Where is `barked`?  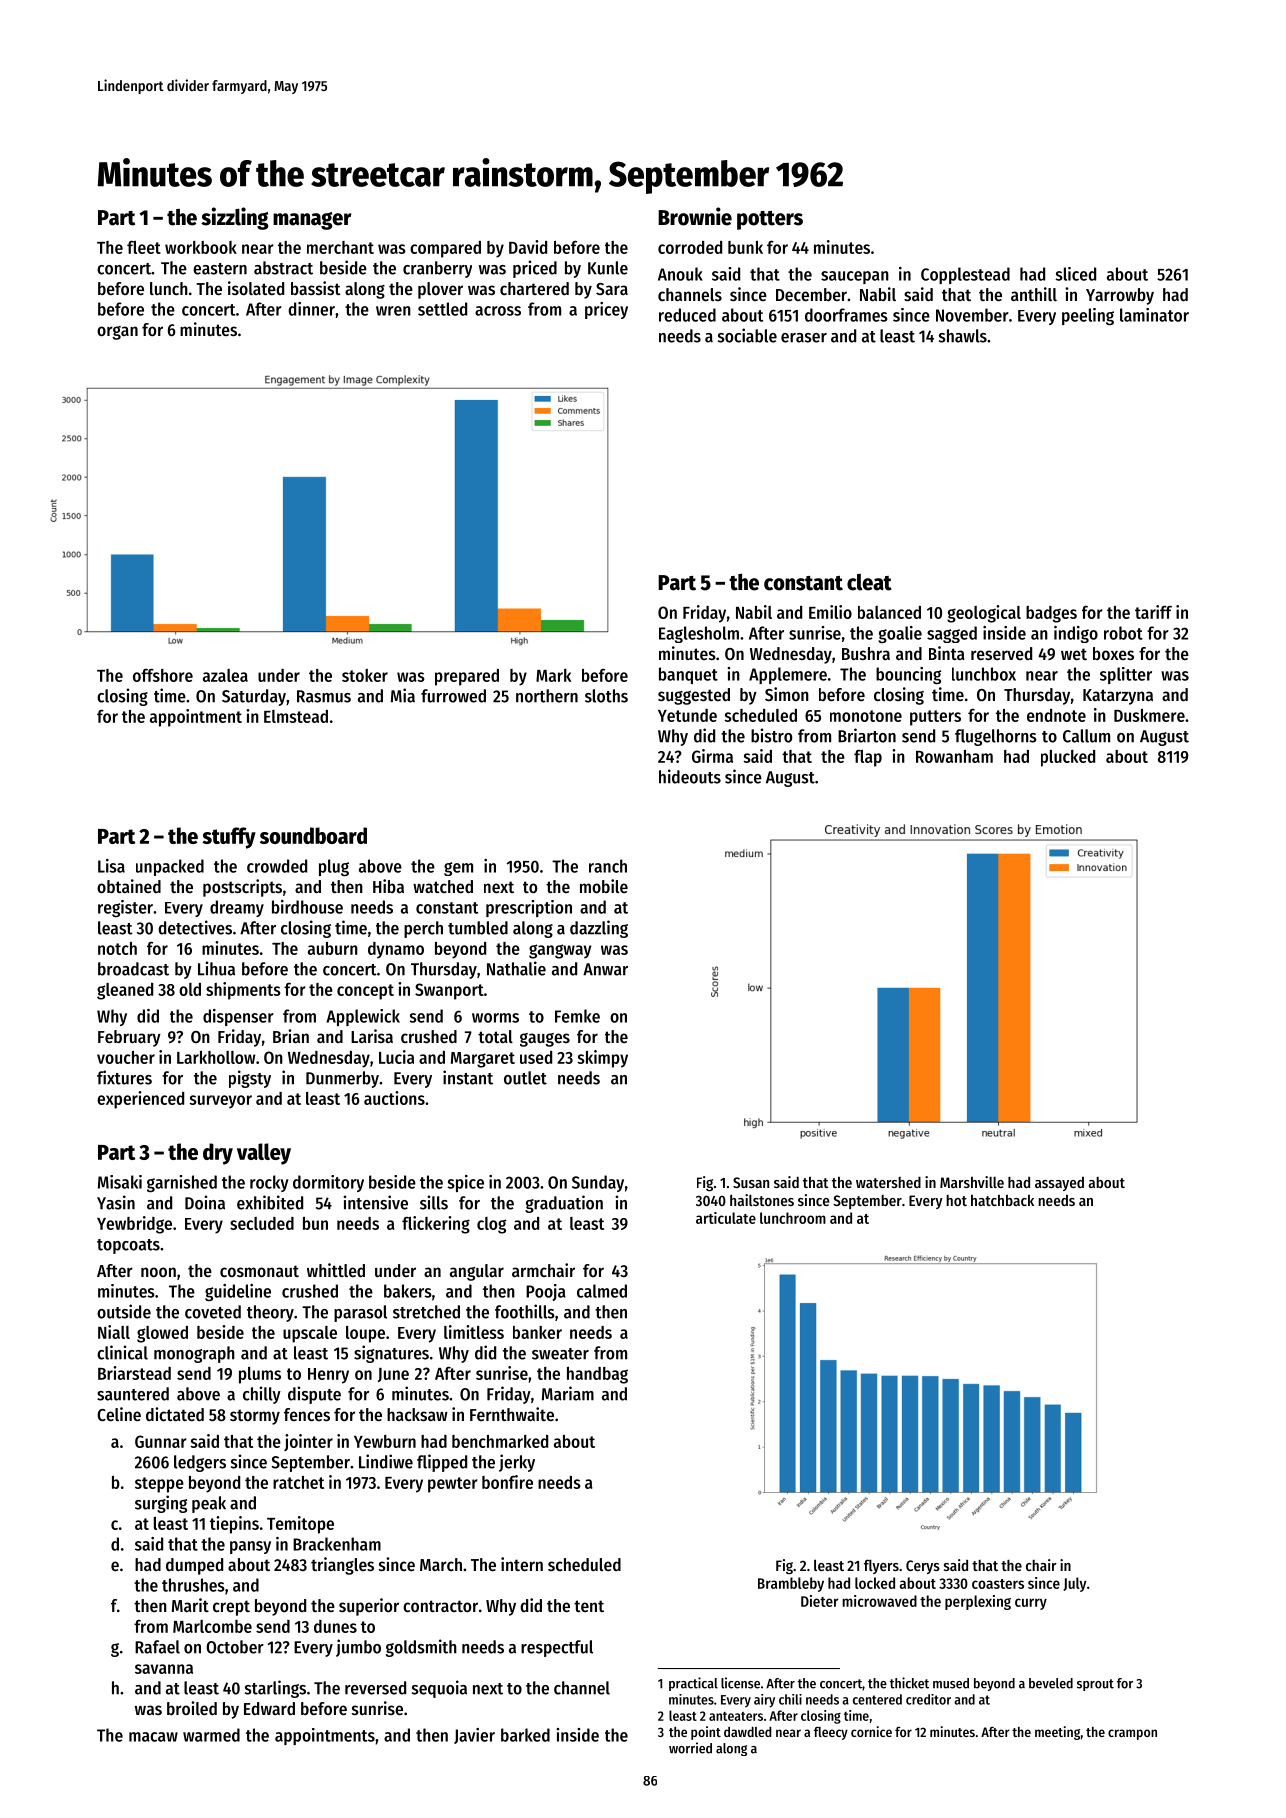
barked is located at coordinates (525, 1735).
